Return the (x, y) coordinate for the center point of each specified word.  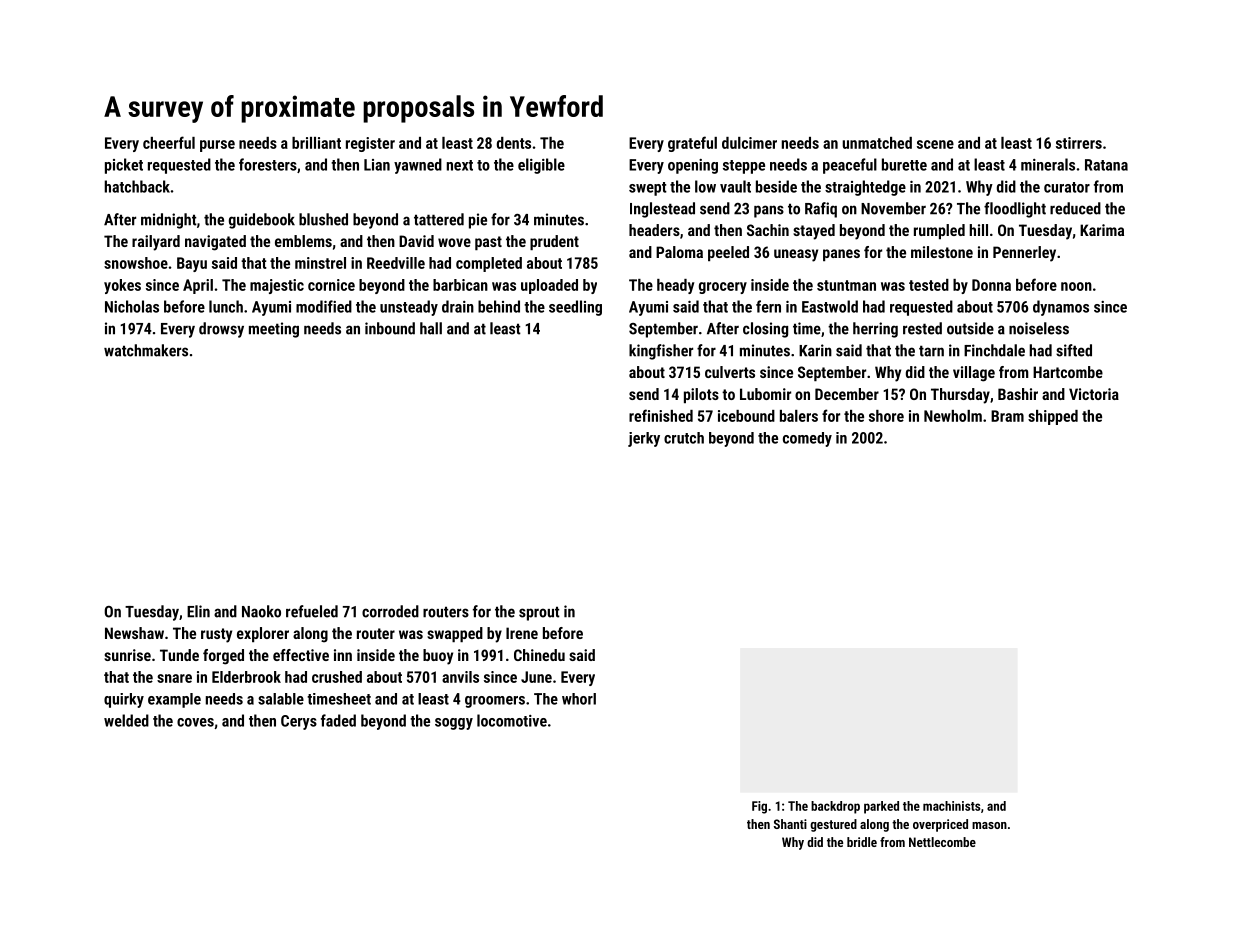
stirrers (1079, 143)
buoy (438, 657)
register (370, 144)
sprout (539, 613)
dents (514, 143)
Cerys (299, 722)
